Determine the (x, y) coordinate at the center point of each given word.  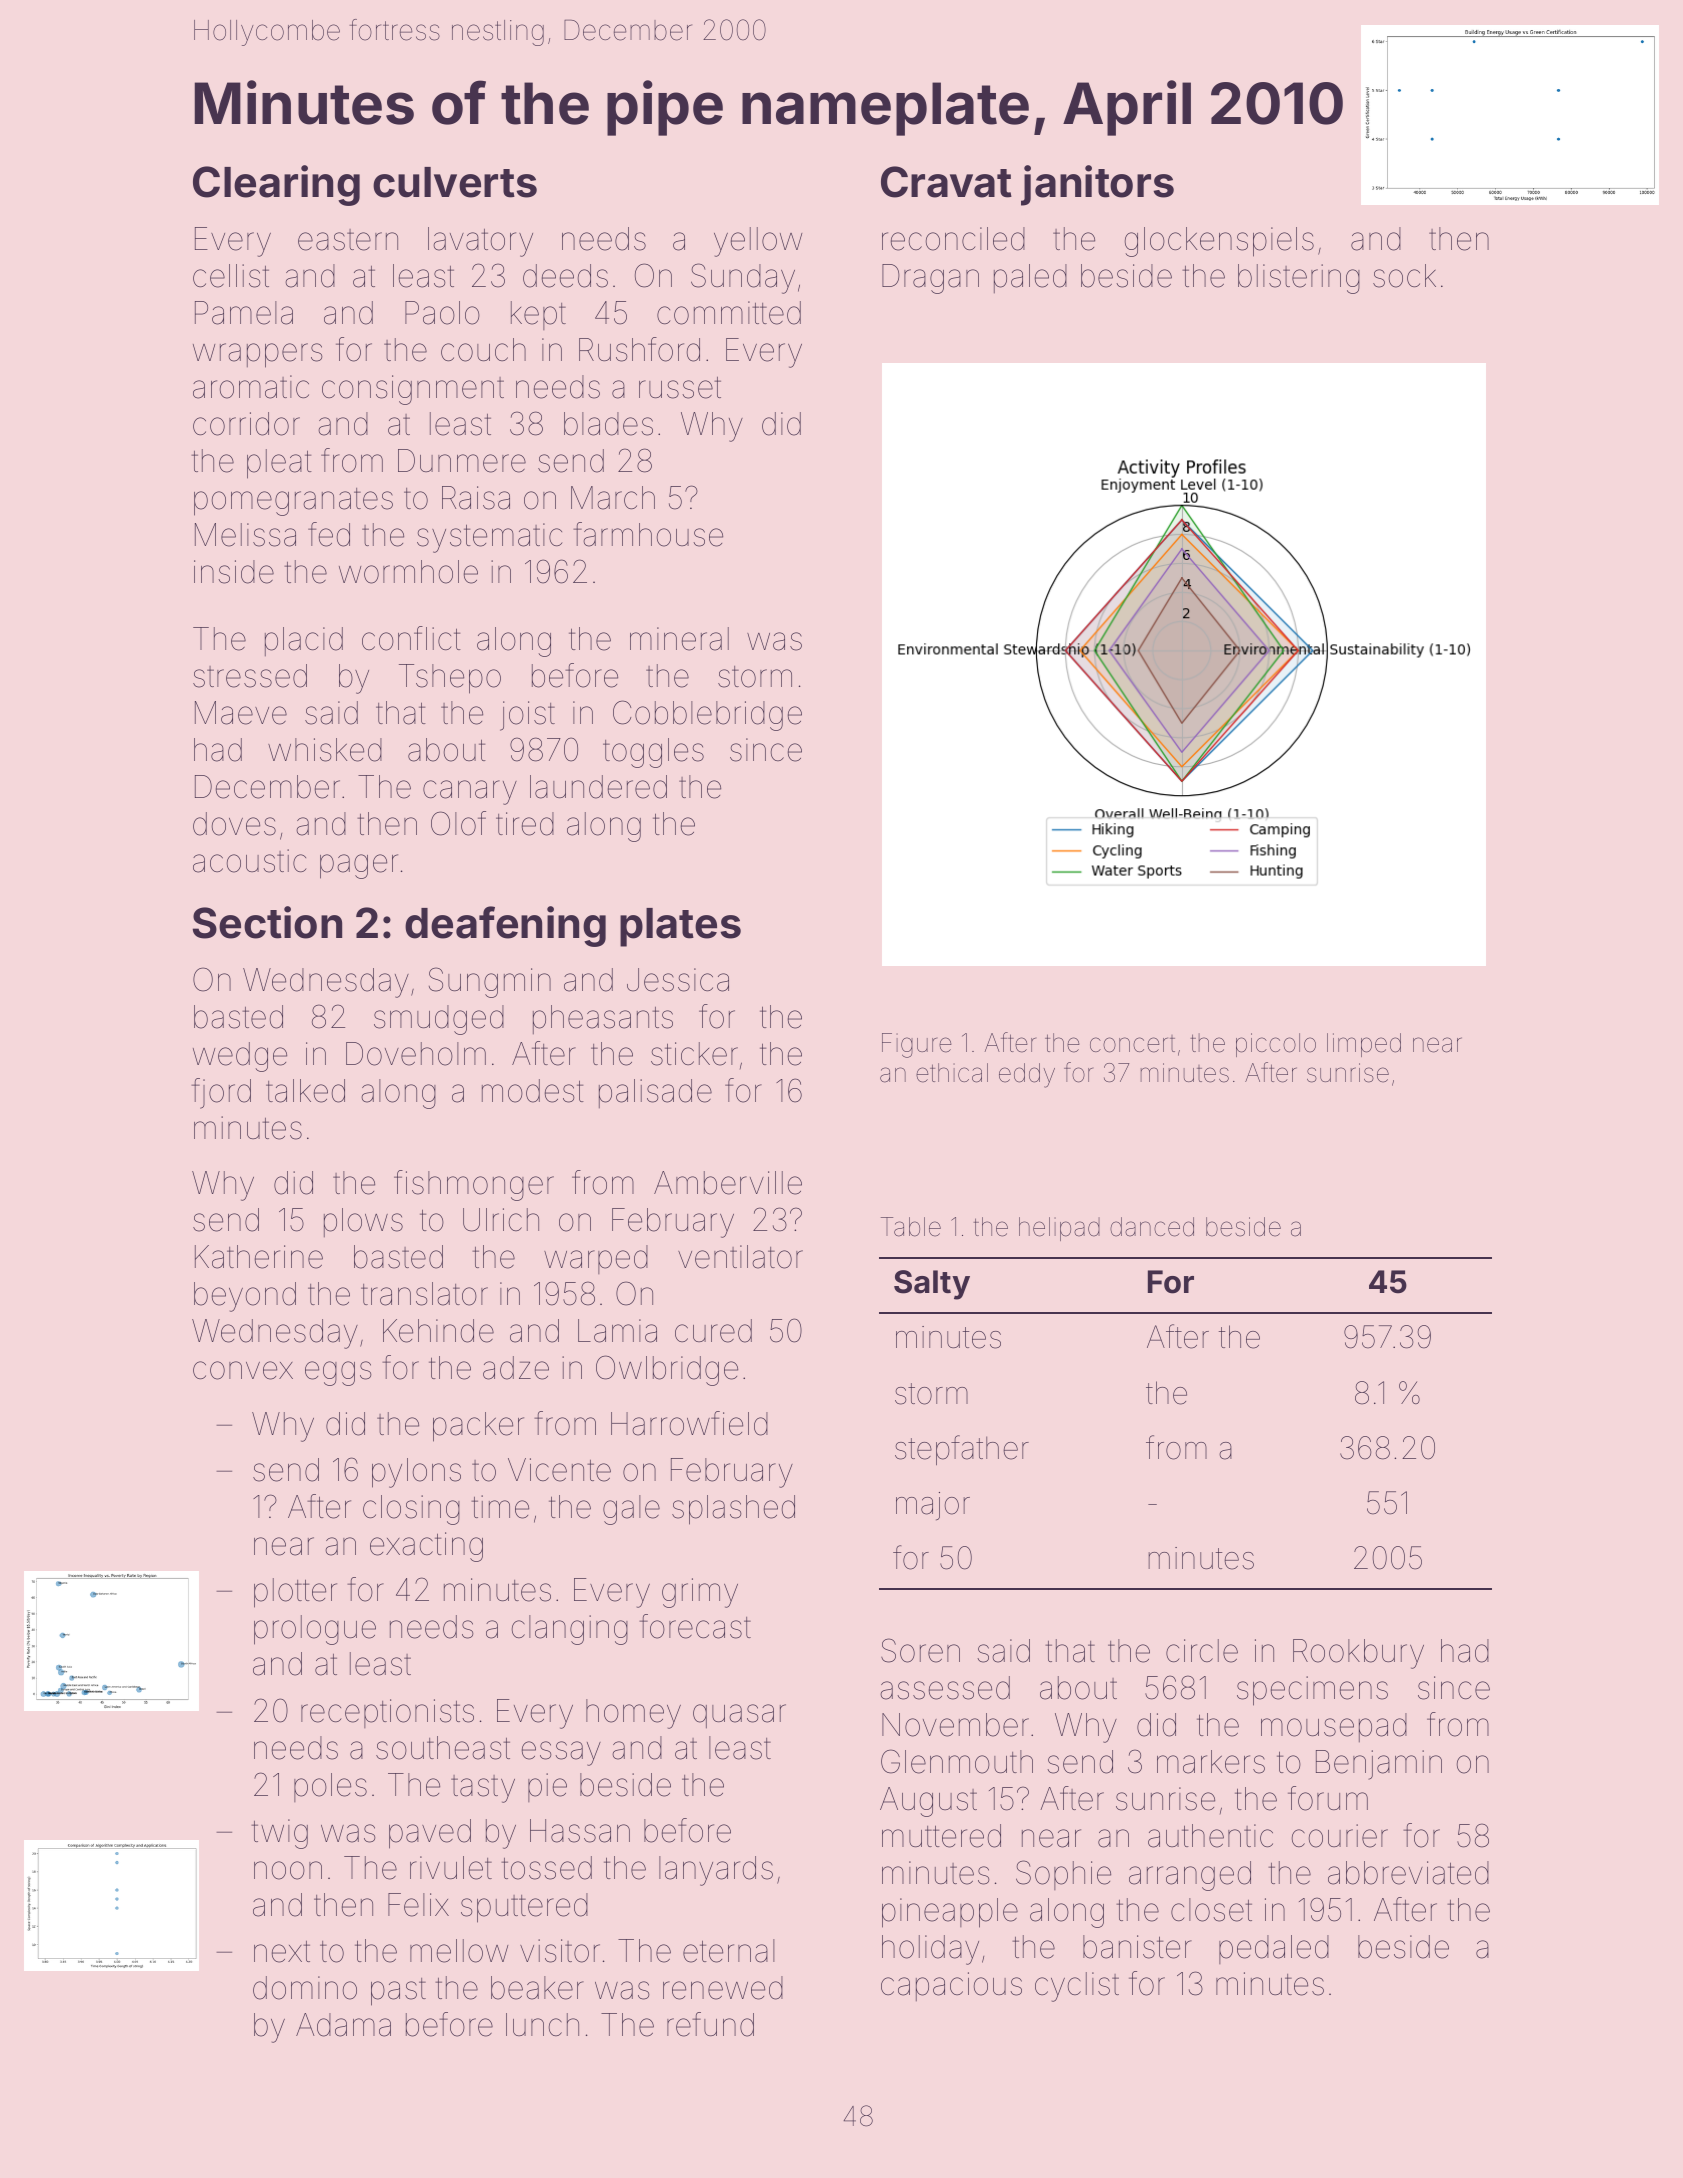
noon (288, 1870)
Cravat (946, 182)
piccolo (1276, 1045)
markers (1211, 1762)
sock (1404, 276)
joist (527, 716)
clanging (570, 1630)
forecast (695, 1626)
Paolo (442, 313)
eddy (1027, 1075)
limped (1364, 1045)
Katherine (259, 1257)
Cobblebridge (707, 715)
